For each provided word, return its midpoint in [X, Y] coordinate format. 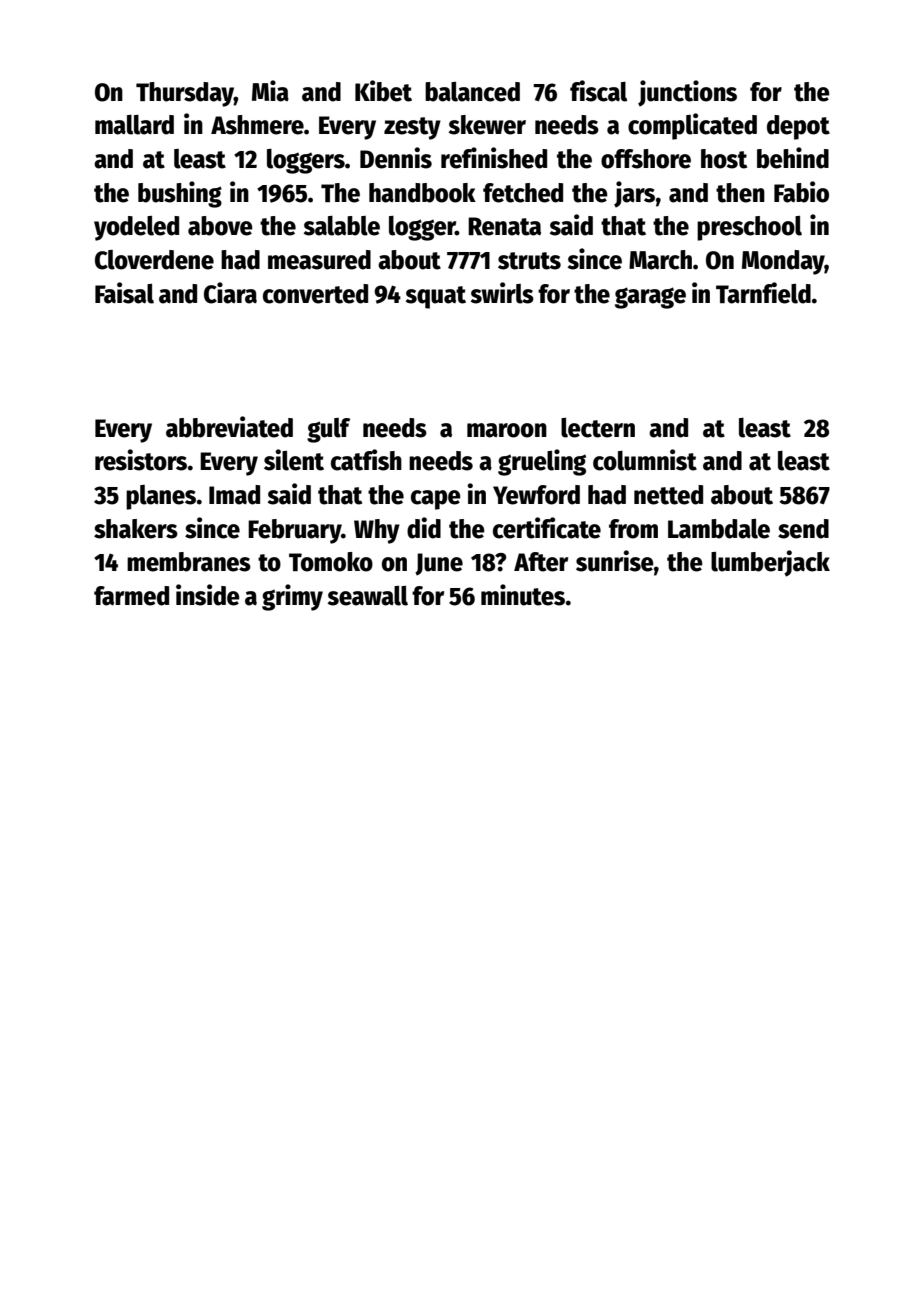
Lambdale [719, 529]
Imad [234, 495]
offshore [646, 159]
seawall [368, 596]
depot [798, 127]
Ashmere [257, 125]
